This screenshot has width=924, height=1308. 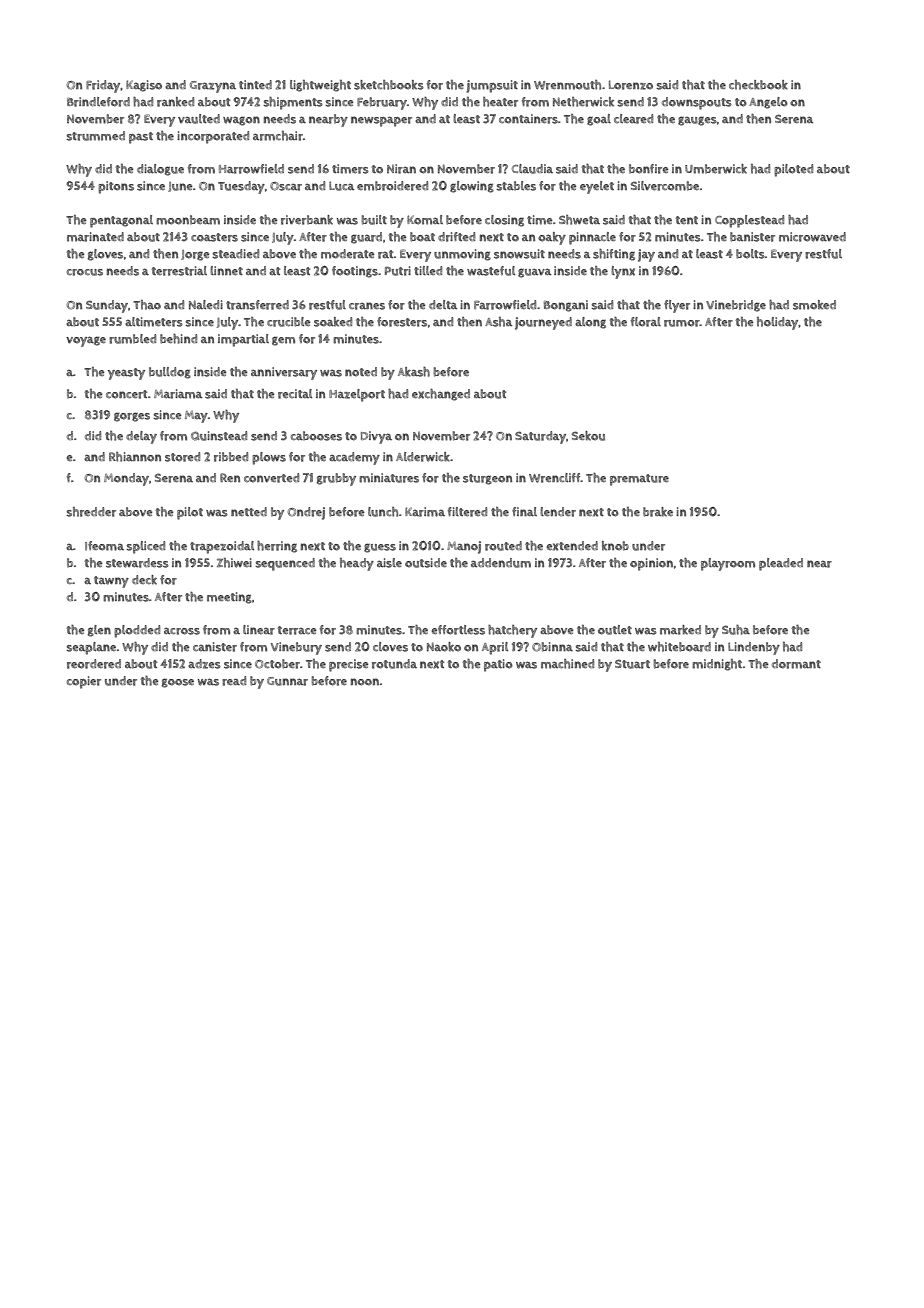 What do you see at coordinates (137, 631) in the screenshot?
I see `plodded` at bounding box center [137, 631].
